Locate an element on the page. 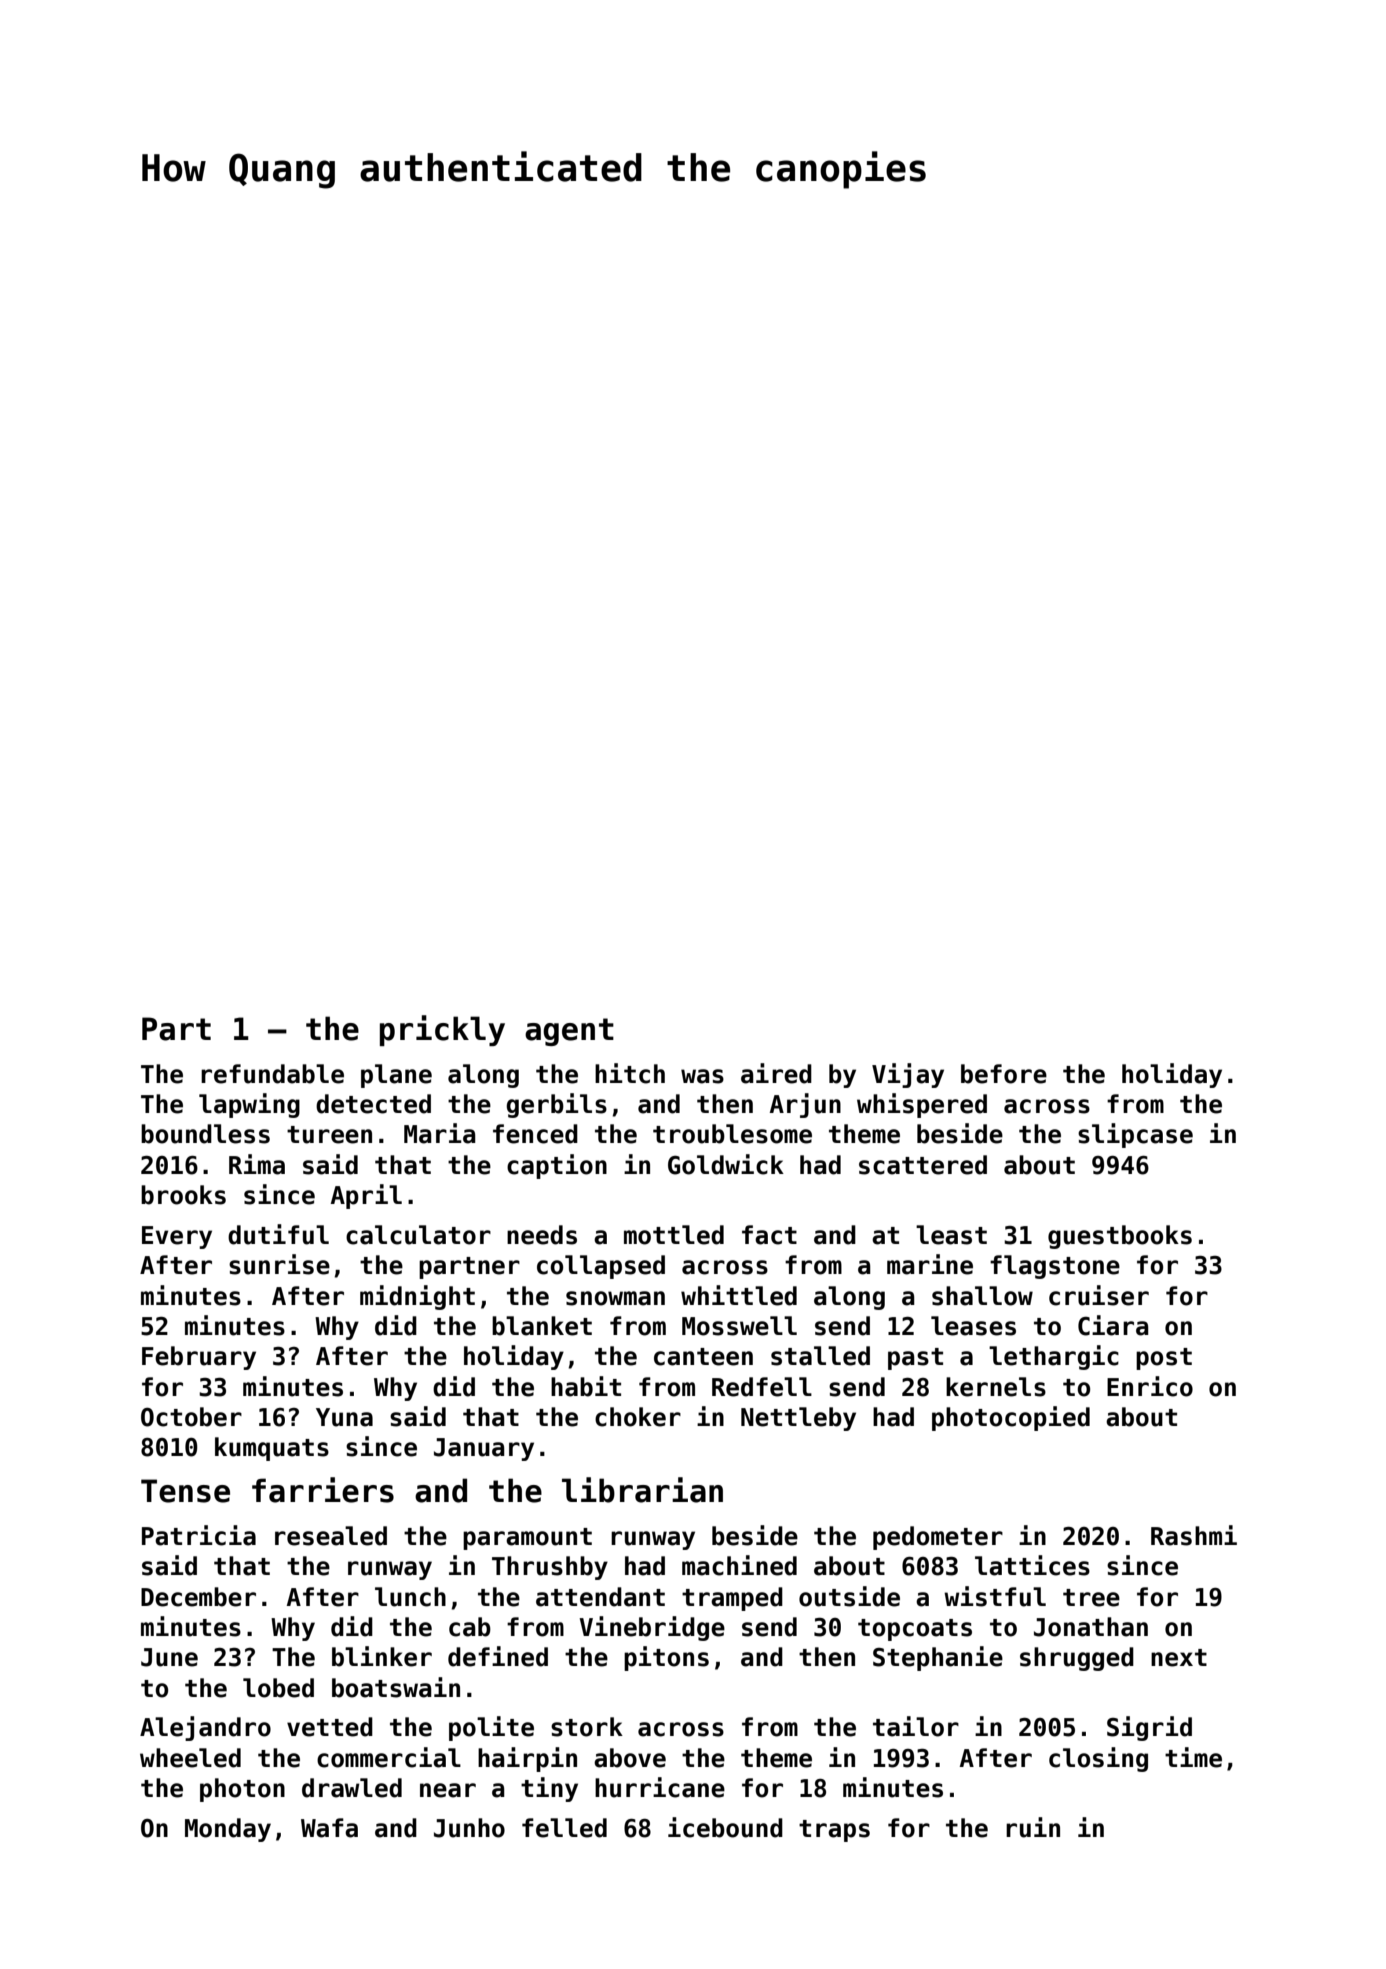 The image size is (1386, 1969). slipcase is located at coordinates (1135, 1135).
